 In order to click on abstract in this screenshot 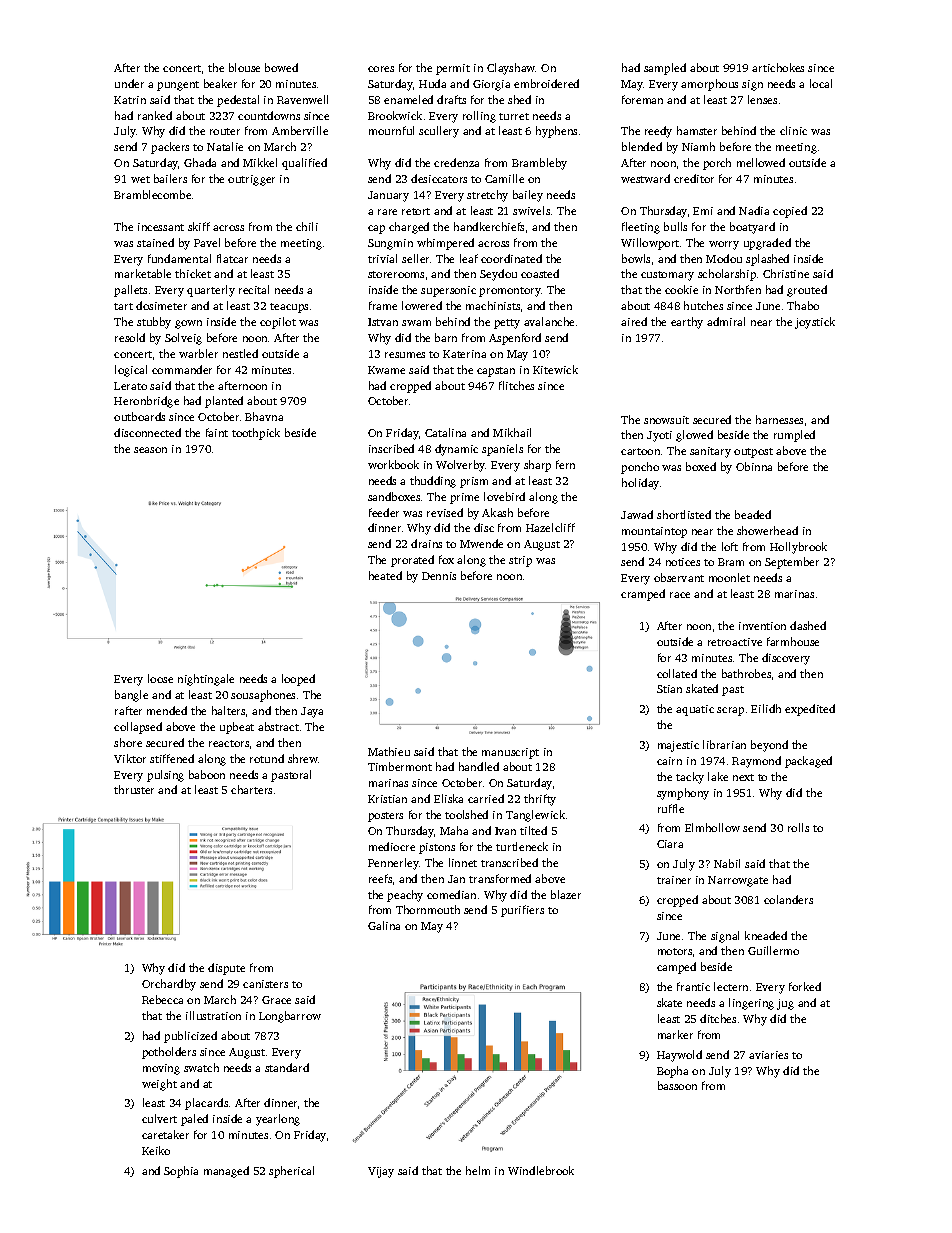, I will do `click(278, 726)`.
